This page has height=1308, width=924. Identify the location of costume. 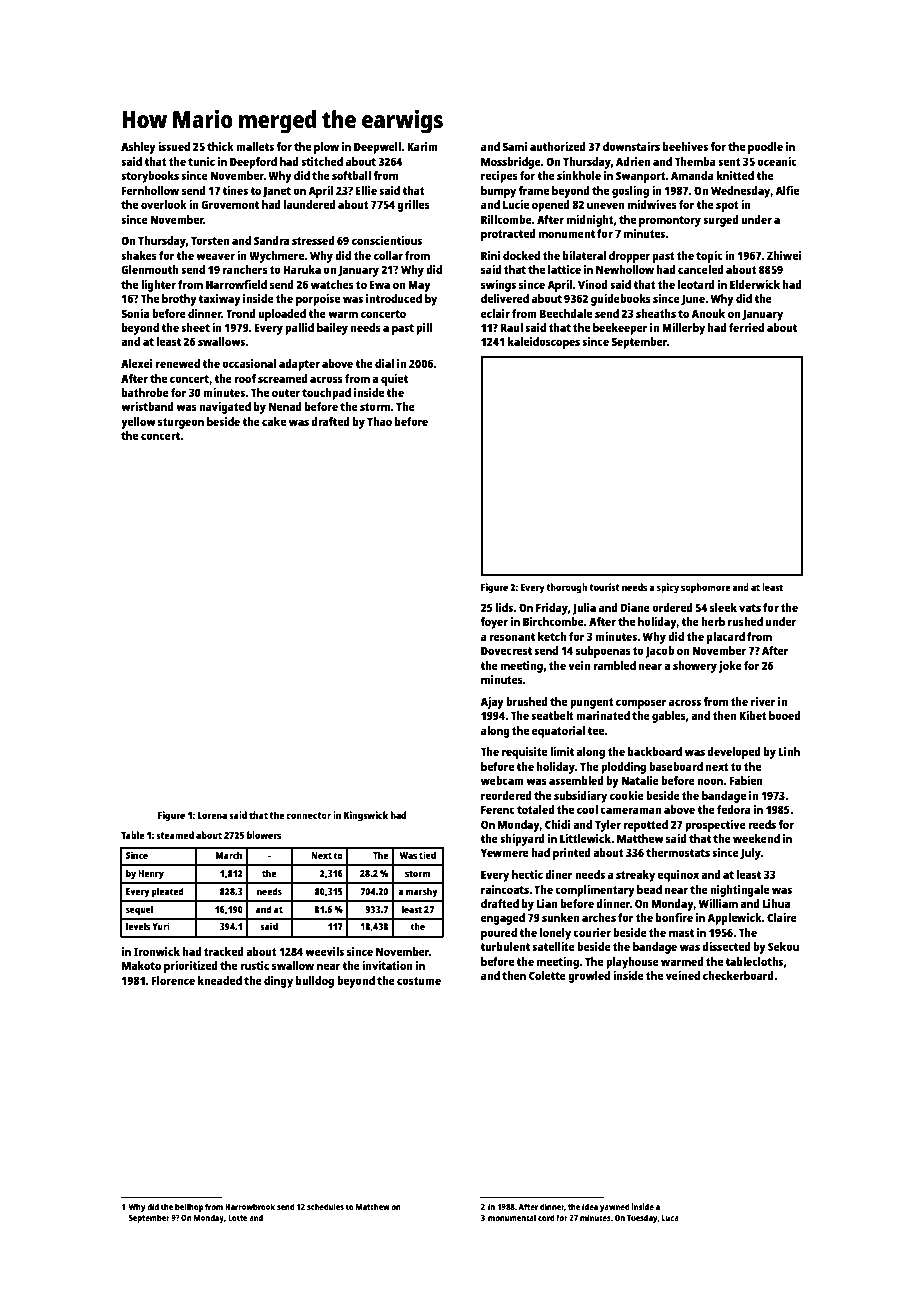
(419, 981).
